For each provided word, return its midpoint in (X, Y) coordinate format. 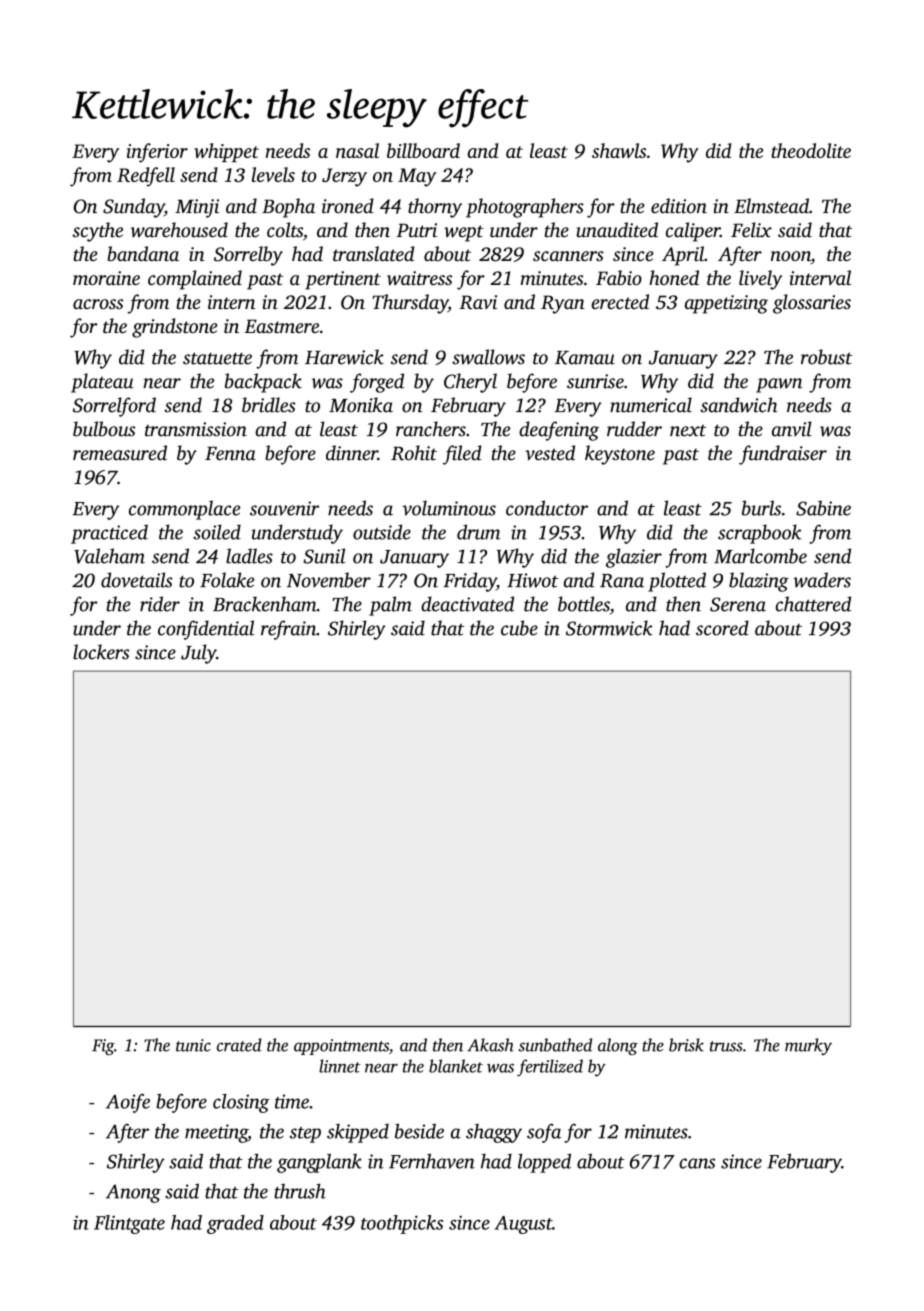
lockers (101, 652)
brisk (686, 1045)
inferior (157, 153)
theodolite (811, 150)
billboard (423, 150)
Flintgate (129, 1224)
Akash (490, 1045)
